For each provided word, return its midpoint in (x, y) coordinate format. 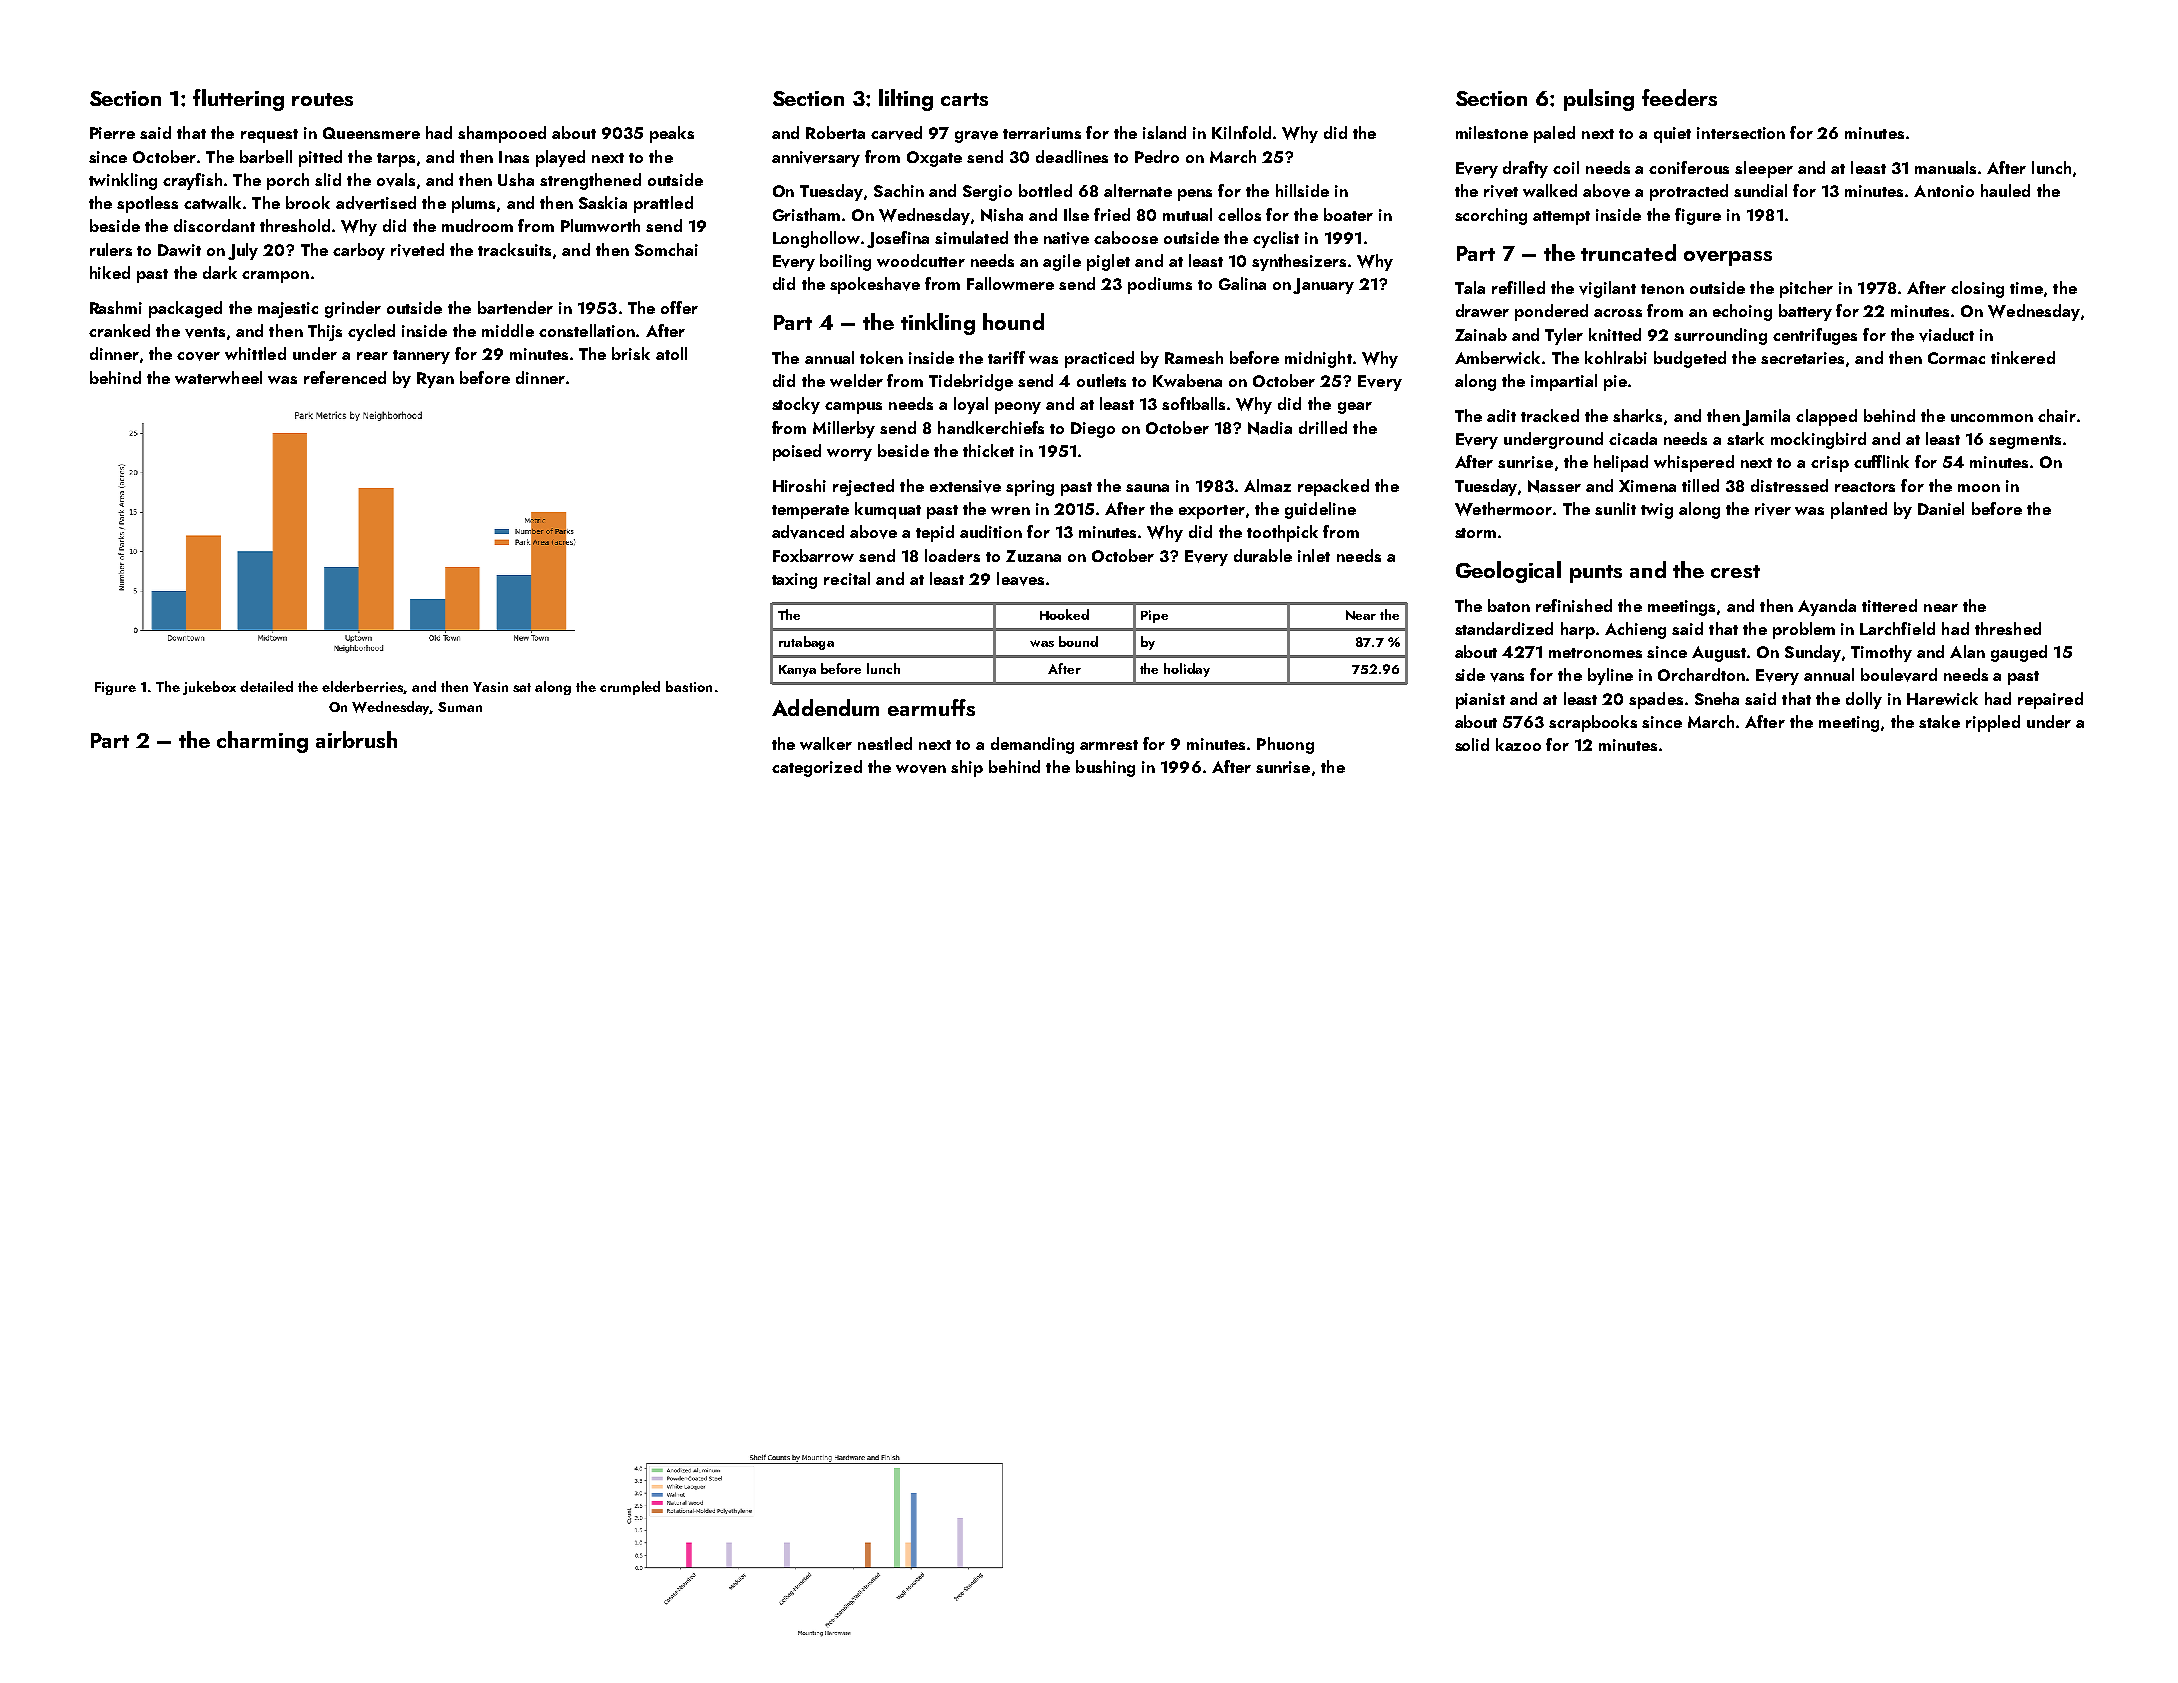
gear (1355, 408)
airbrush (356, 739)
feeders (1679, 97)
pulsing (1599, 100)
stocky (796, 405)
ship (967, 768)
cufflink (1881, 461)
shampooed (502, 134)
